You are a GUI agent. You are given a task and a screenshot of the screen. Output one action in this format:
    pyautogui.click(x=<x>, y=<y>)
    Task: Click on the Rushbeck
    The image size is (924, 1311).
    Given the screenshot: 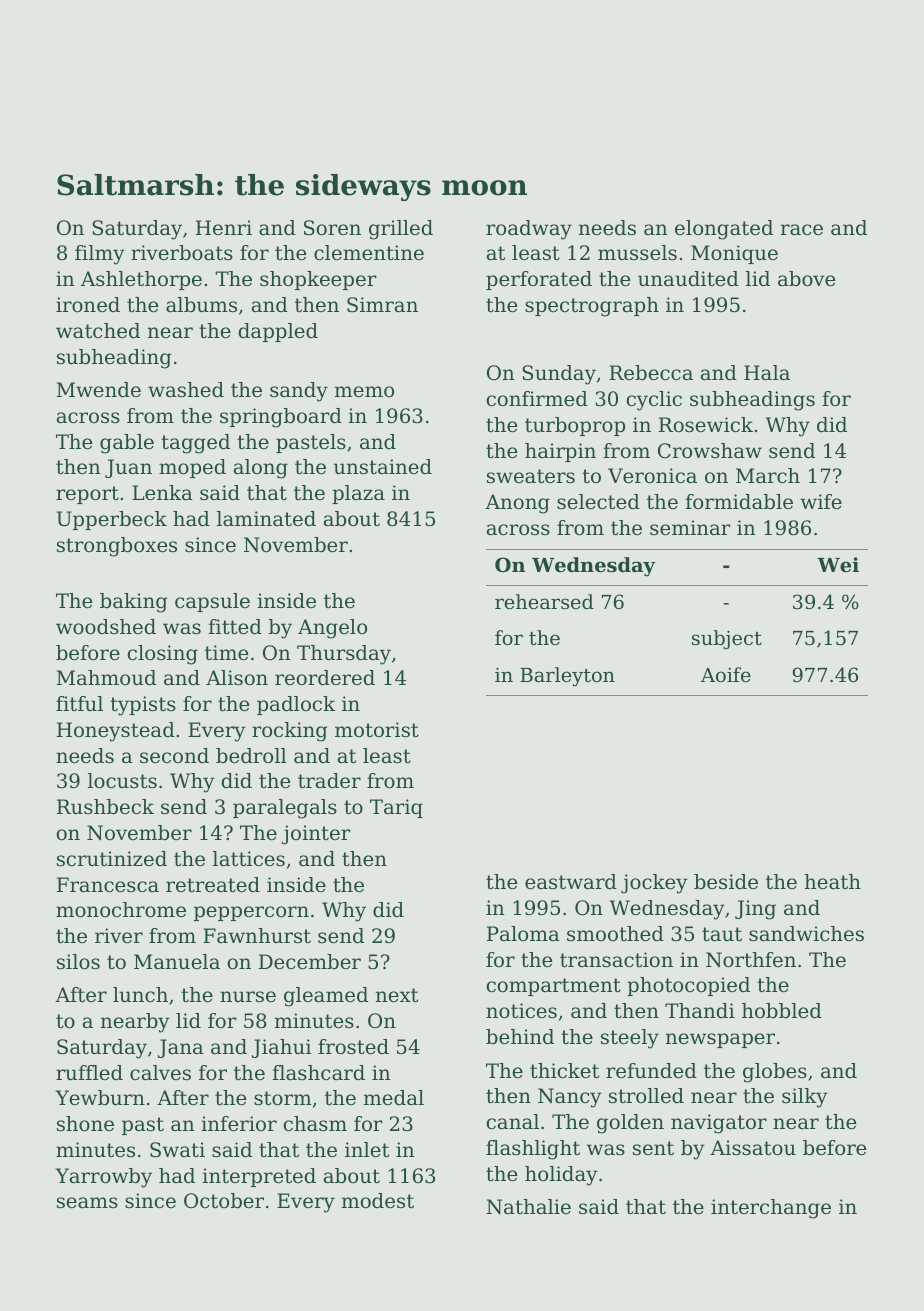 What is the action you would take?
    pyautogui.click(x=105, y=807)
